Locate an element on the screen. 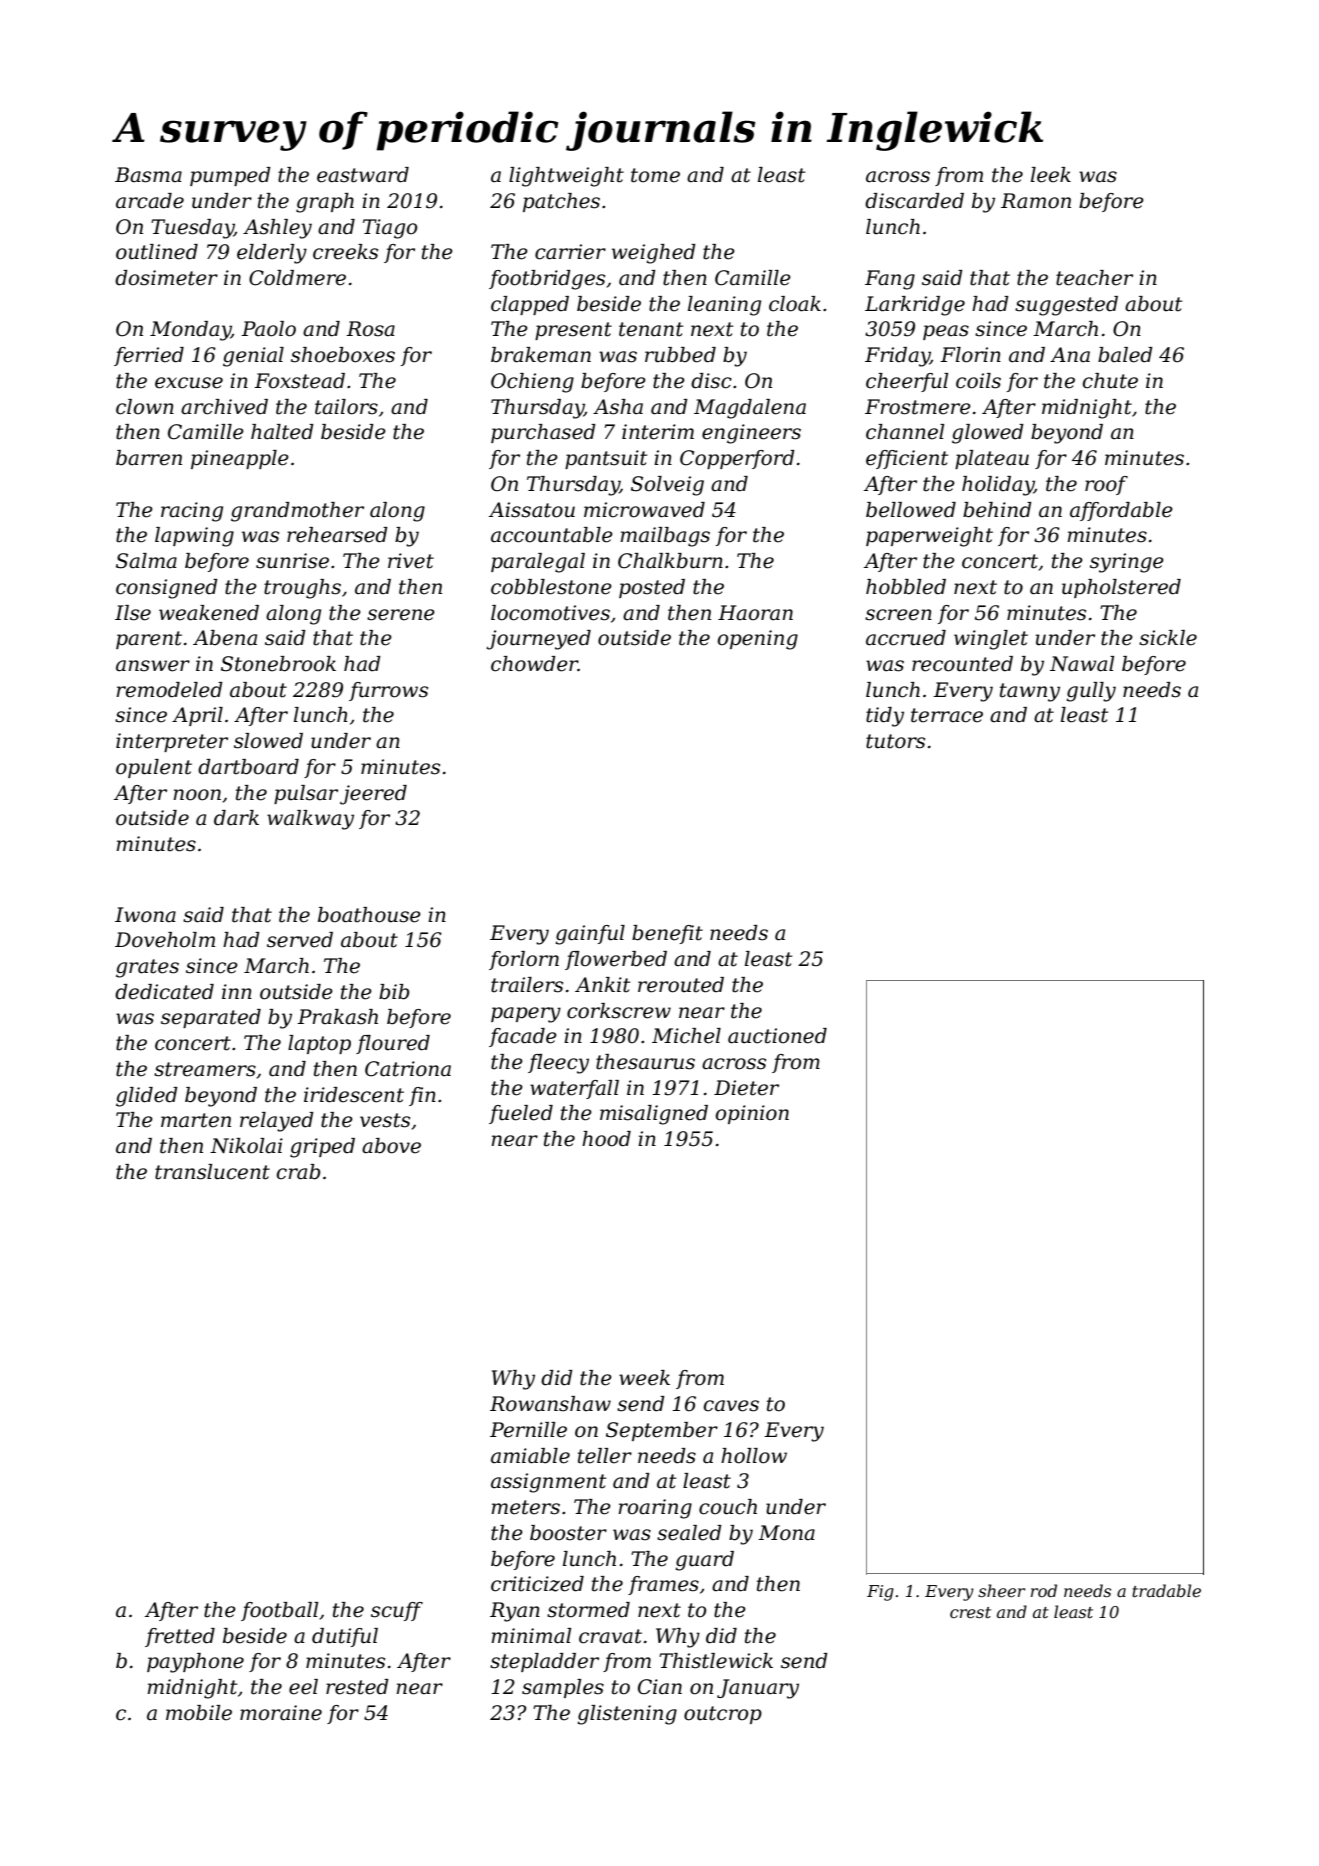 The width and height of the screenshot is (1319, 1866). eastward is located at coordinates (363, 175).
